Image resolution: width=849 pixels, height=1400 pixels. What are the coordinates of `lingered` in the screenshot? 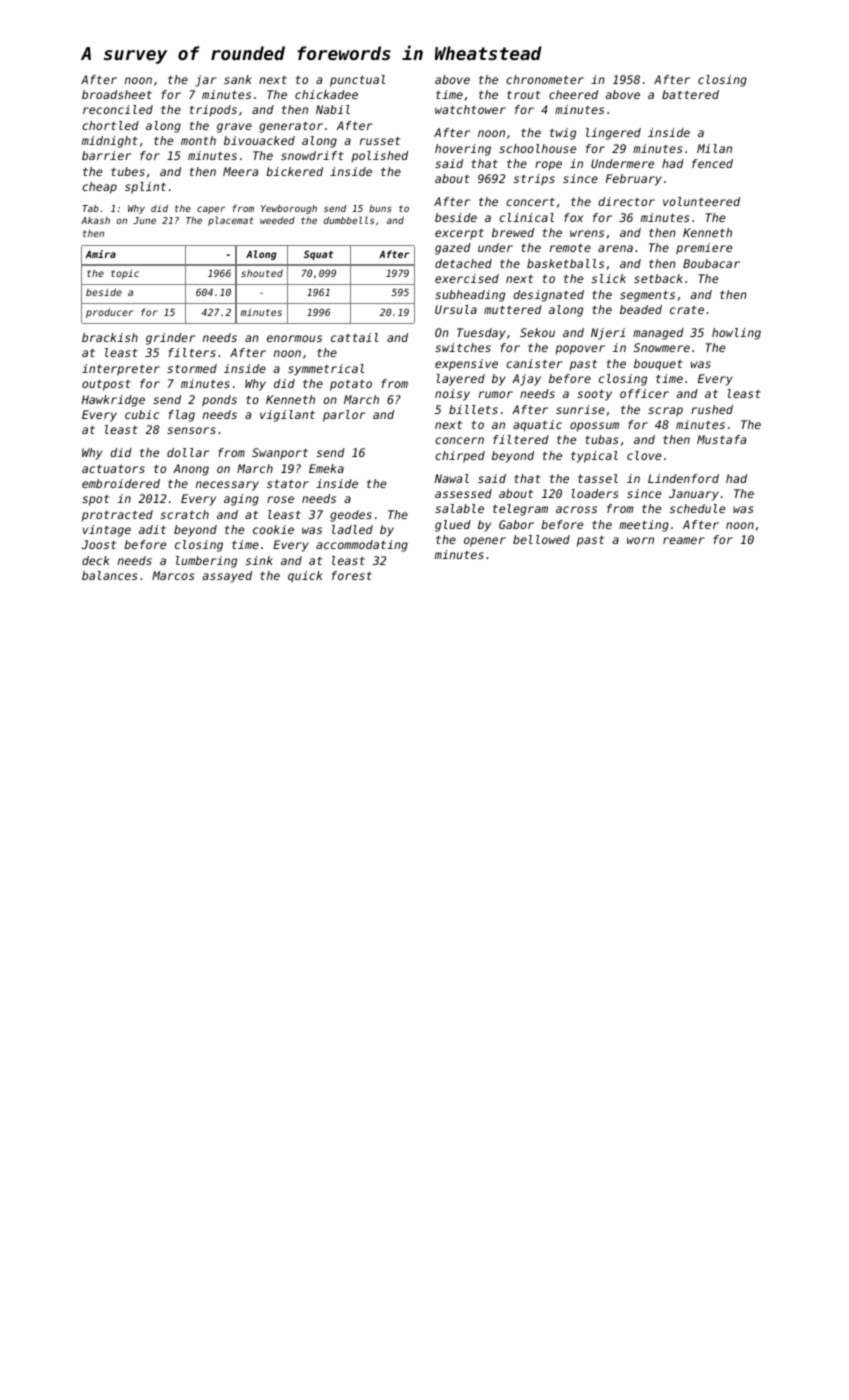 It's located at (613, 134).
